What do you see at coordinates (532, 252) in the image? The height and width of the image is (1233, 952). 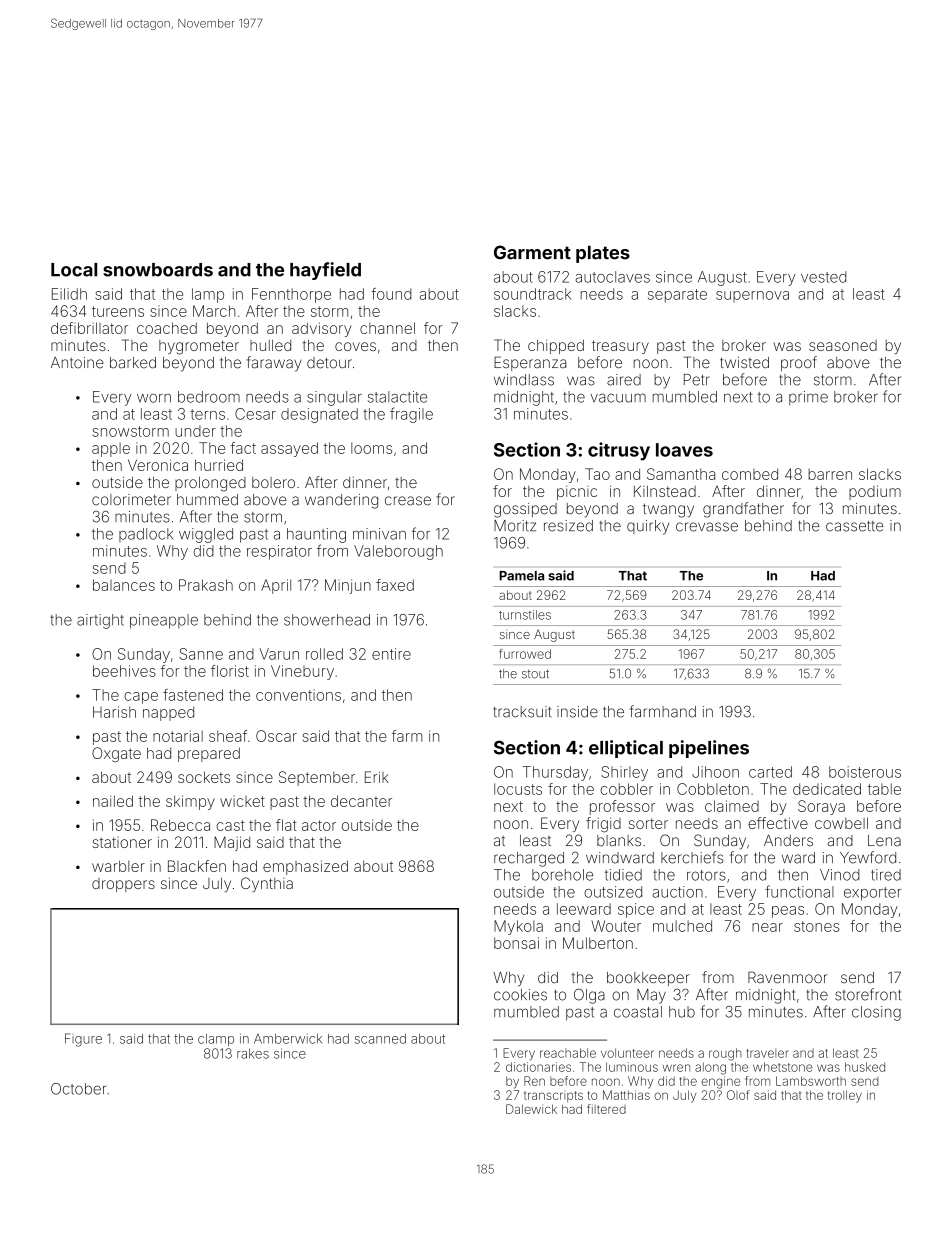 I see `Garment` at bounding box center [532, 252].
